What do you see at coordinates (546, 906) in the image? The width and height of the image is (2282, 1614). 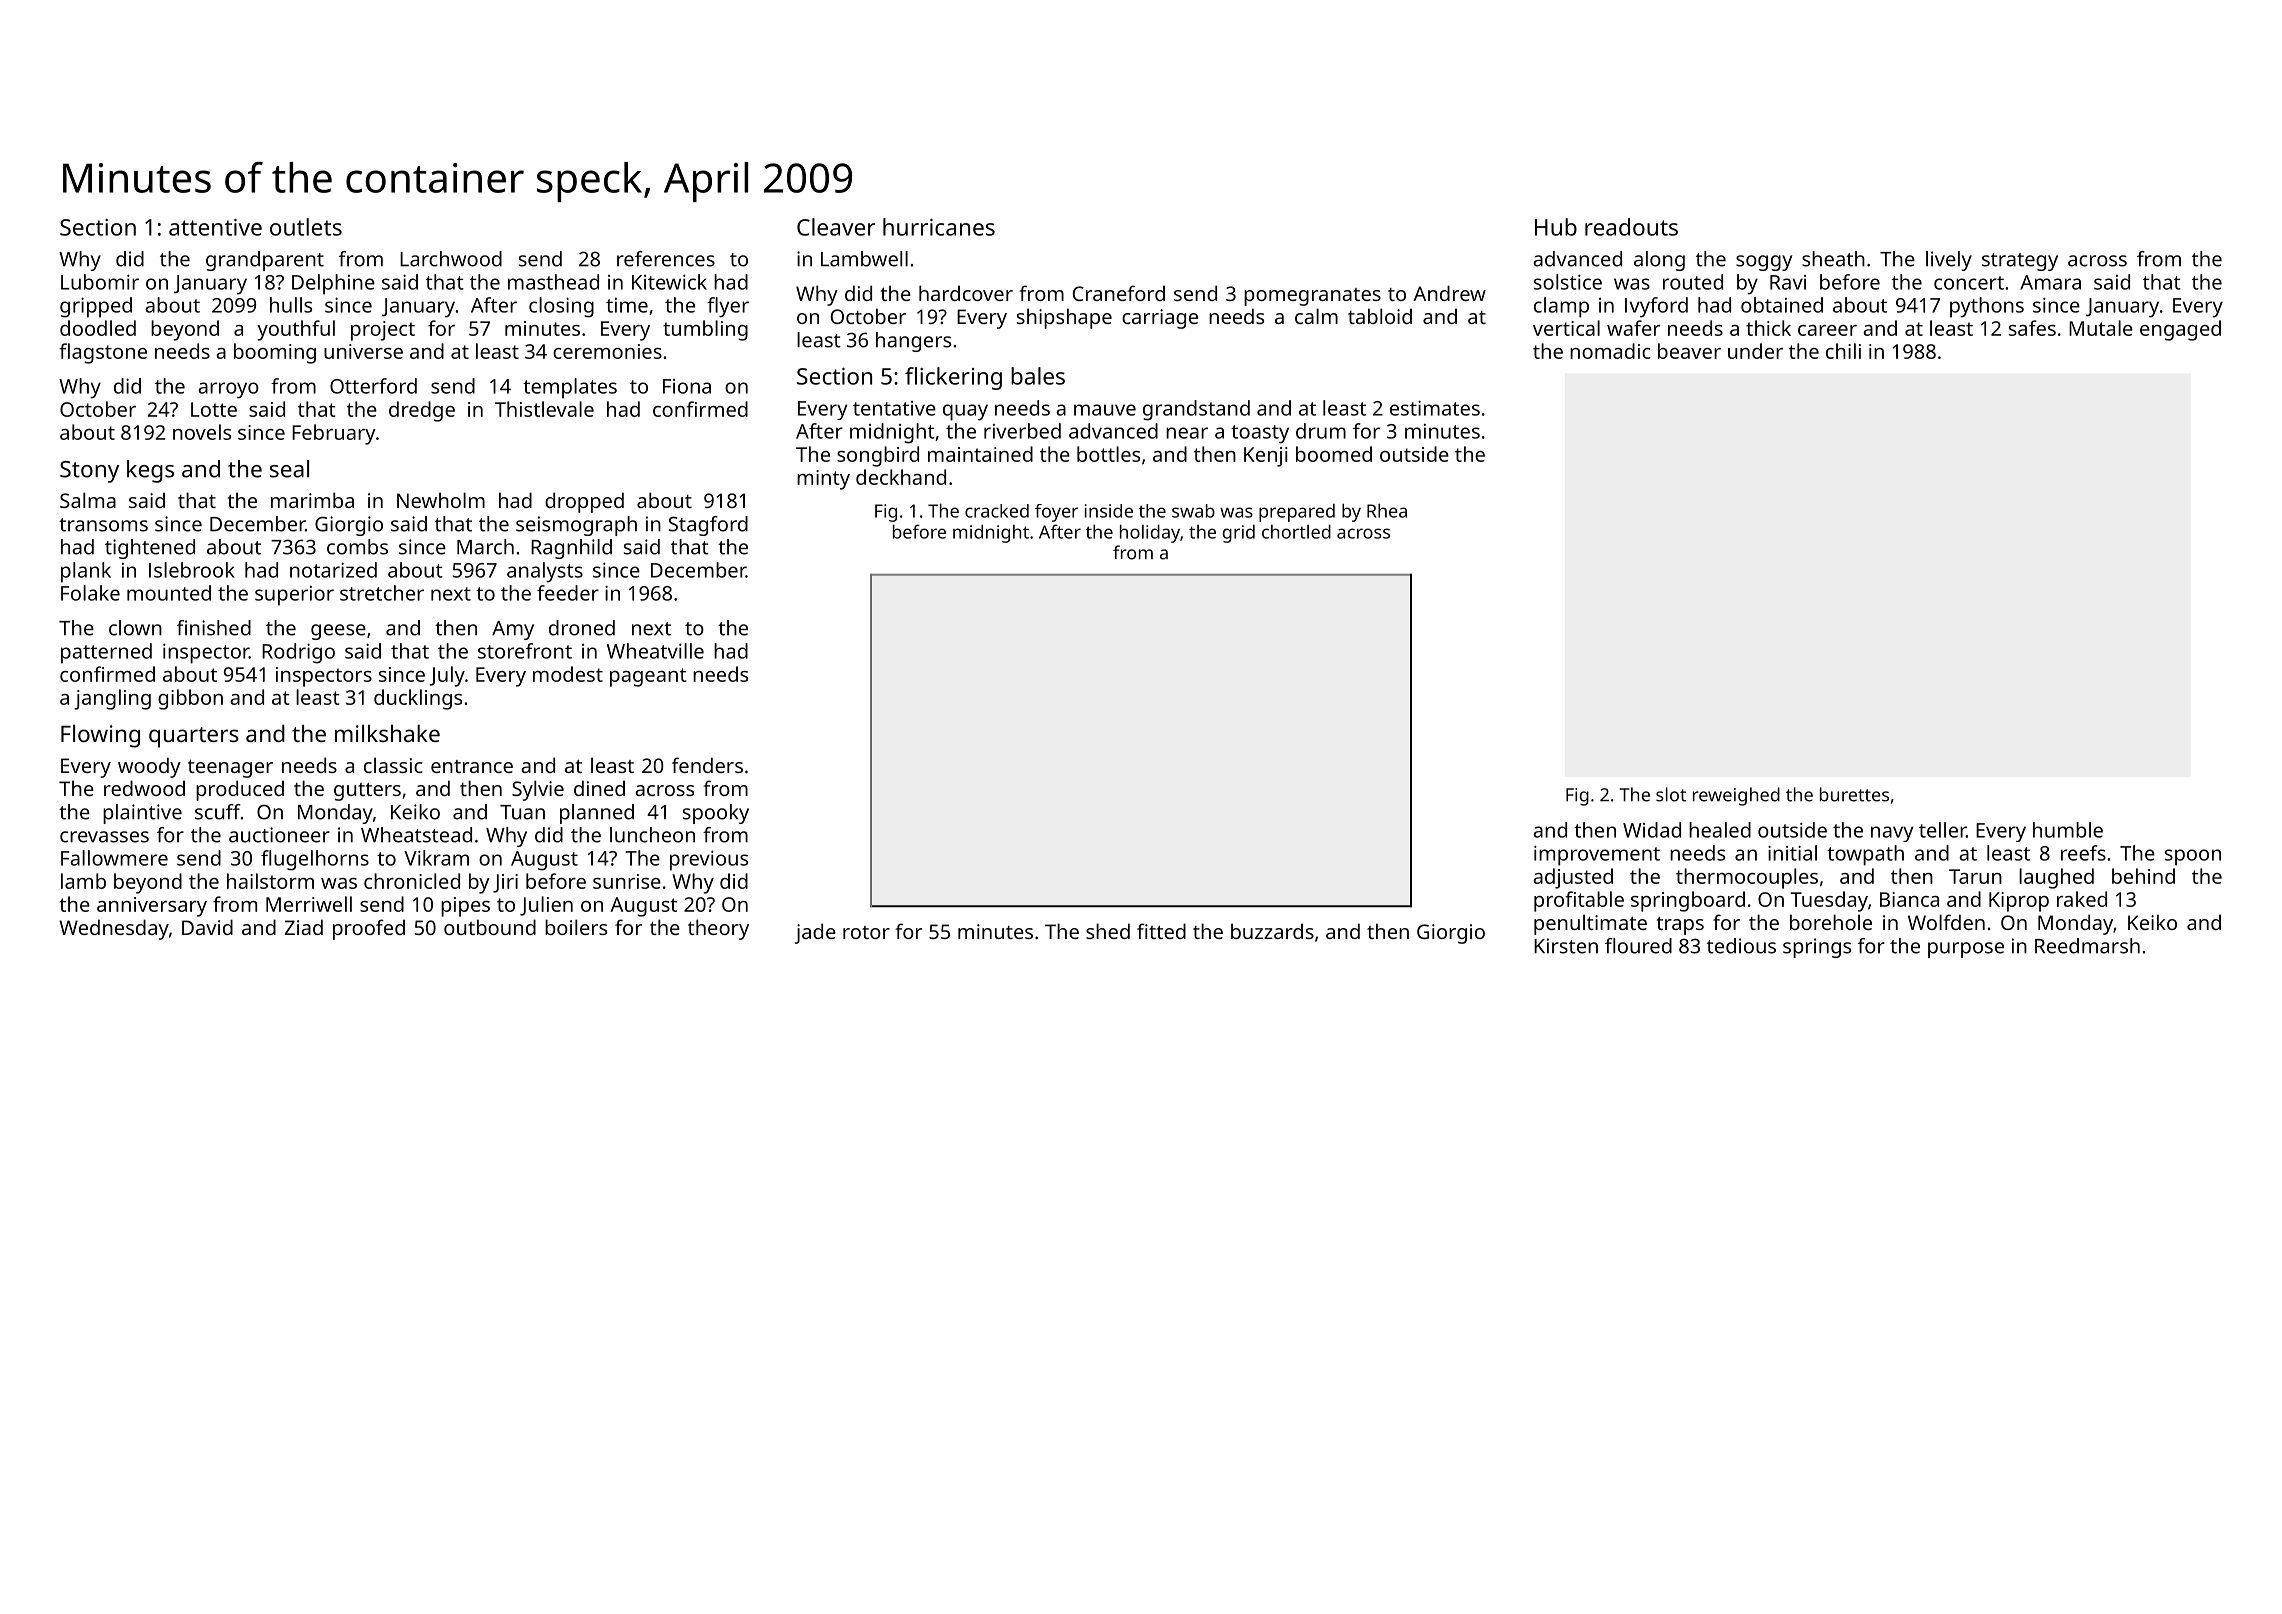 I see `Julien` at bounding box center [546, 906].
